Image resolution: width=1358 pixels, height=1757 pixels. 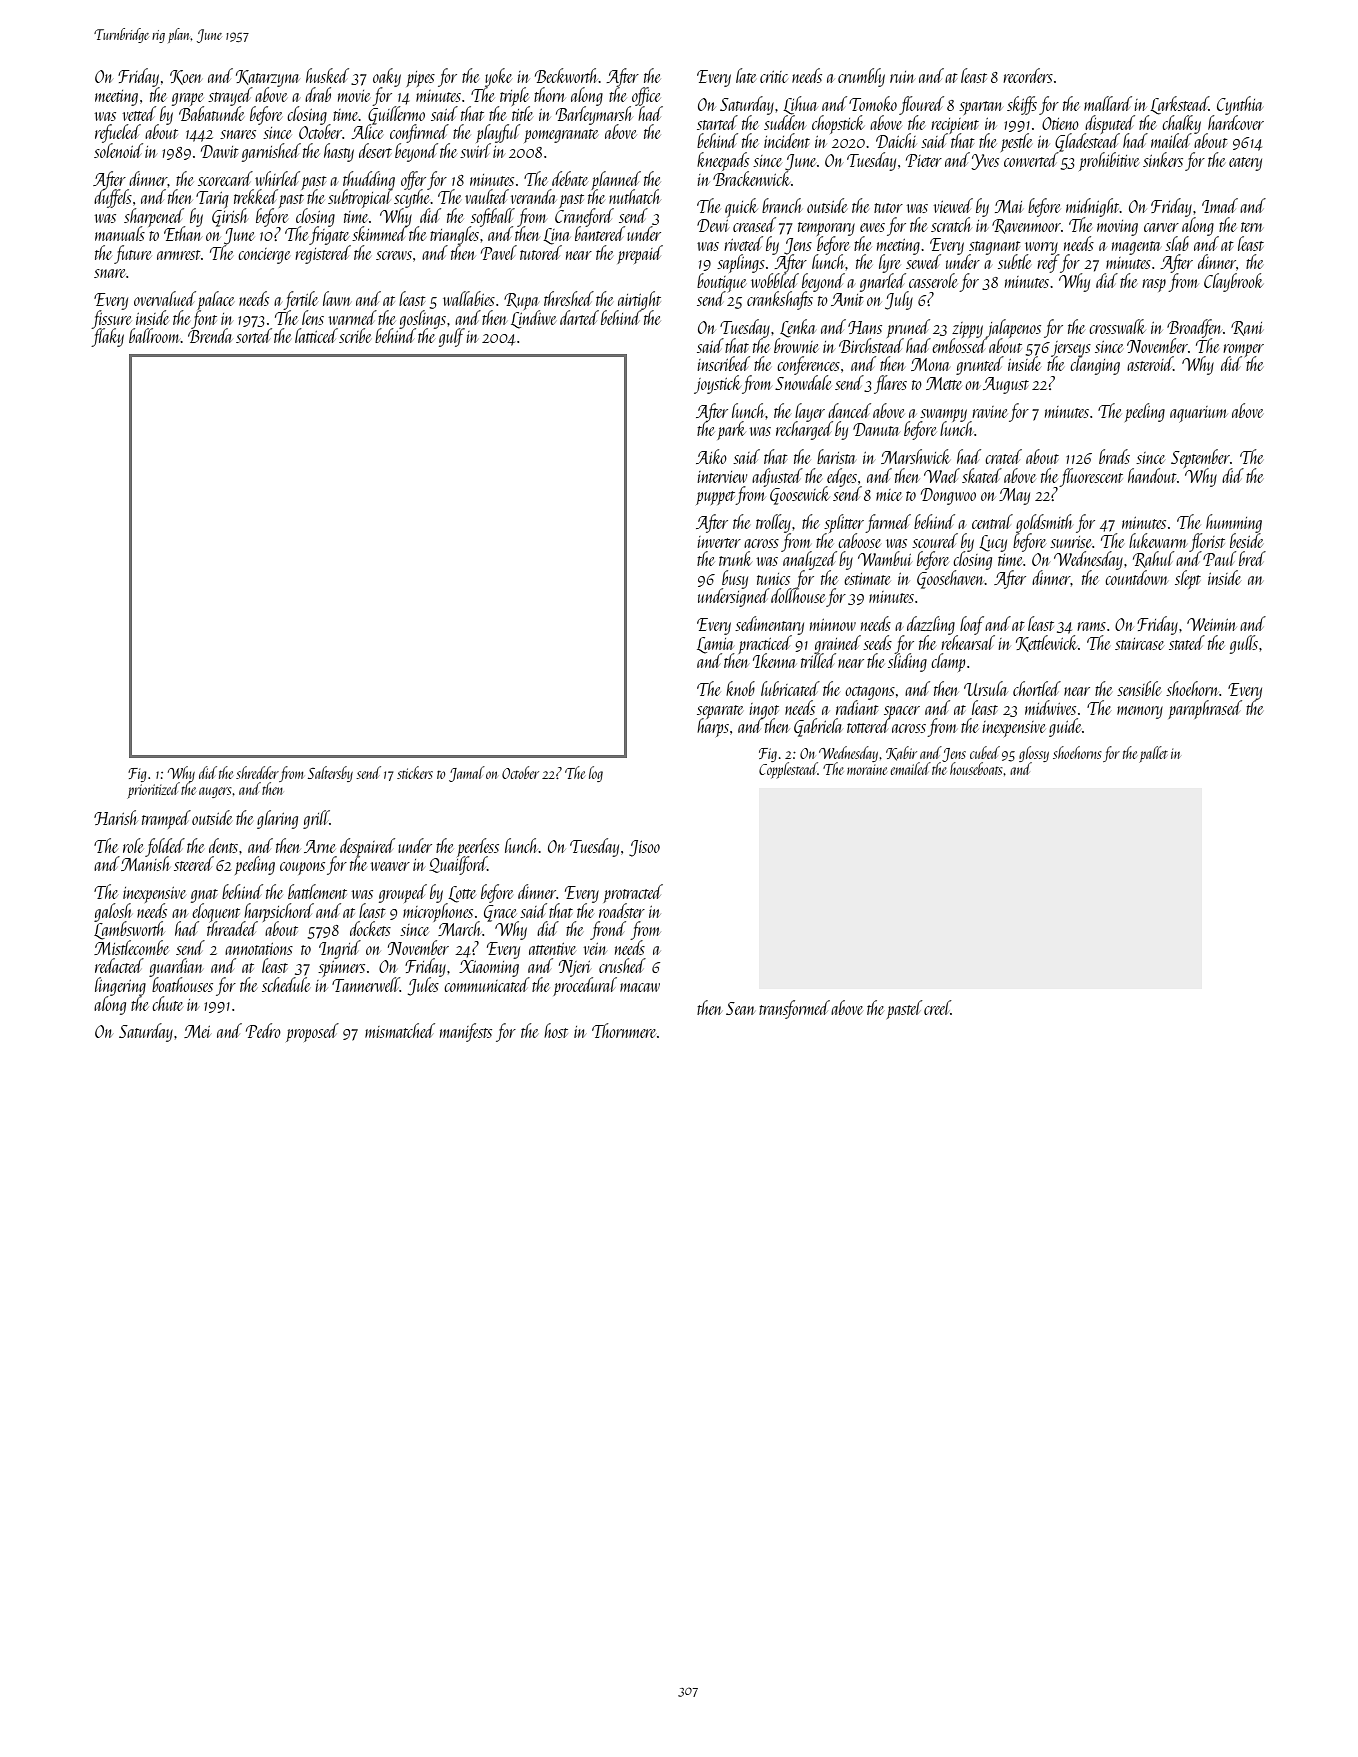 What do you see at coordinates (229, 217) in the document?
I see `Girish` at bounding box center [229, 217].
